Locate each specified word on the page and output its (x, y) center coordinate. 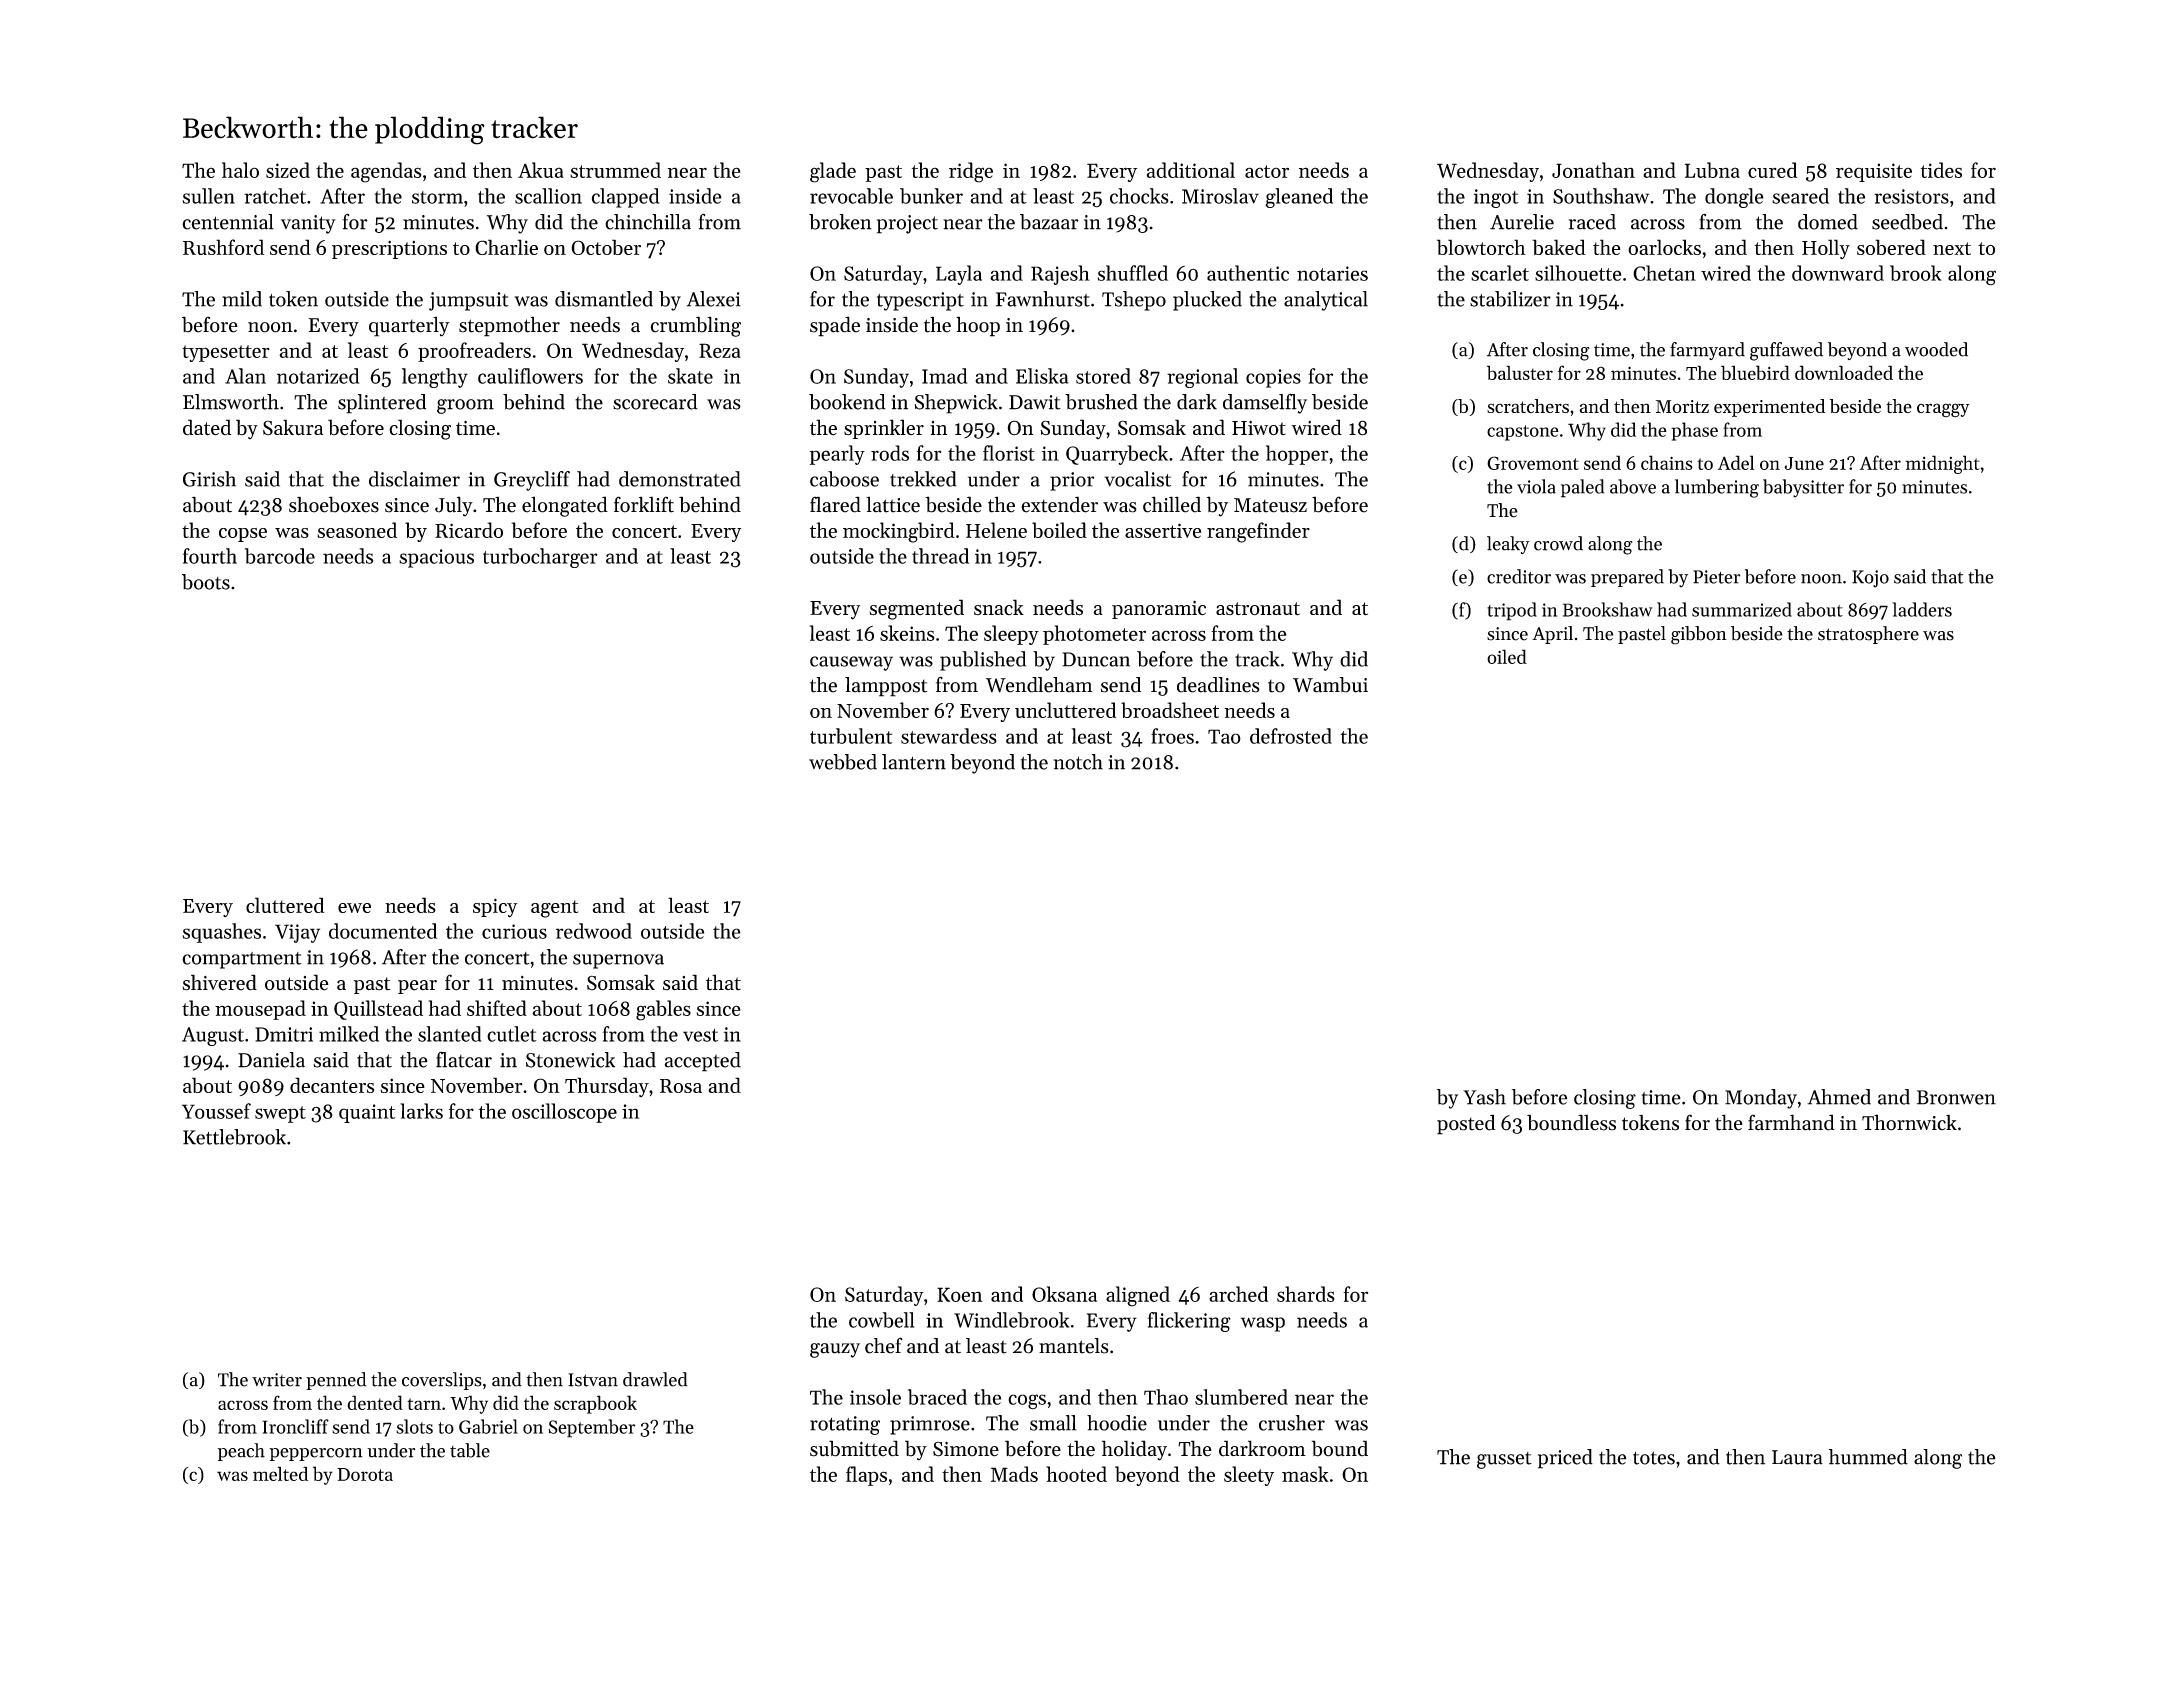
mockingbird (899, 532)
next (1952, 248)
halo (240, 170)
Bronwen (1956, 1097)
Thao (1166, 1397)
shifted (497, 1008)
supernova (618, 961)
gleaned (1299, 198)
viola (1536, 486)
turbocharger (540, 558)
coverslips (442, 1381)
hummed (1868, 1457)
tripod (1512, 611)
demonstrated (680, 479)
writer (277, 1380)
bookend (847, 402)
